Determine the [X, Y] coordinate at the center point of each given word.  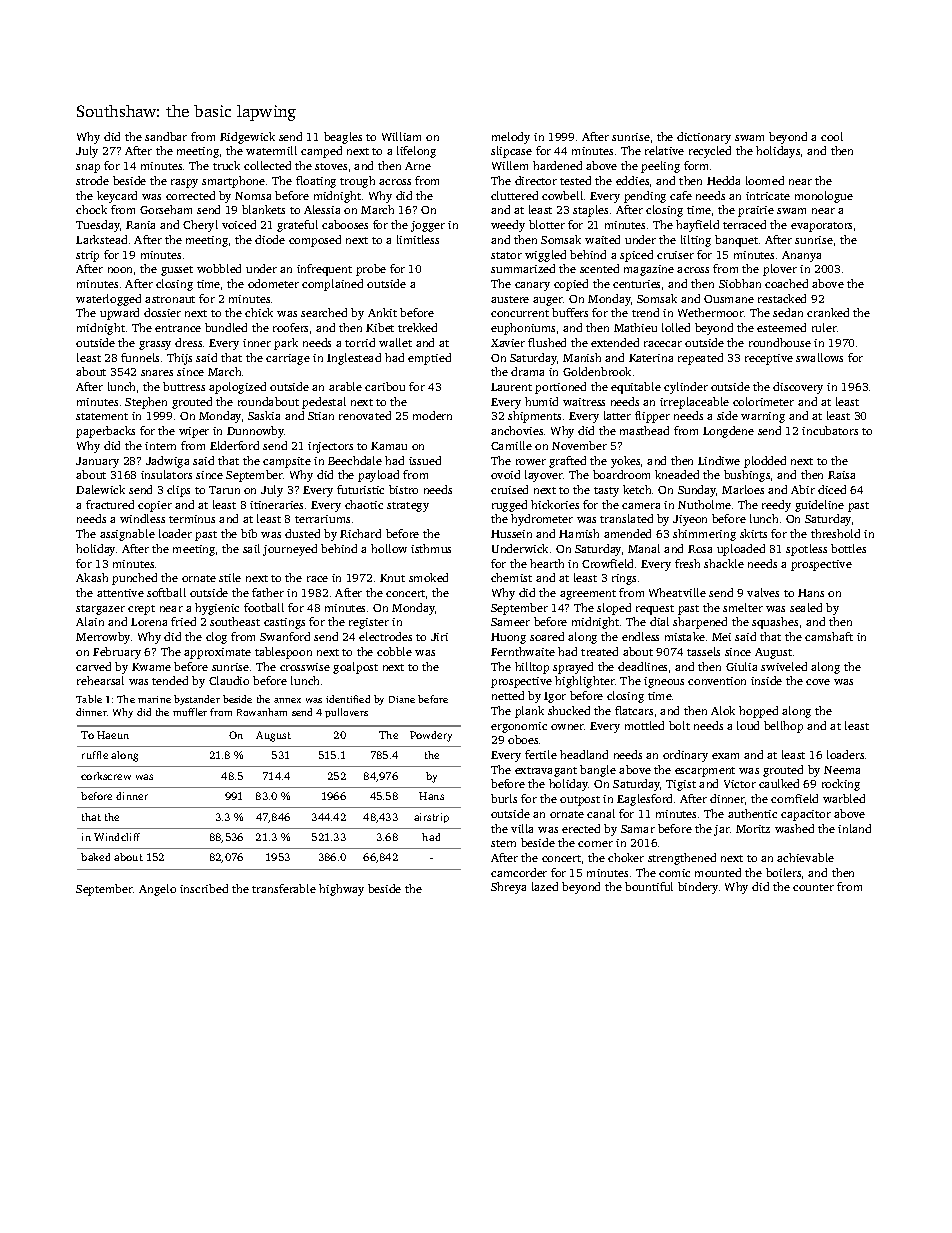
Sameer [510, 622]
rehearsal [100, 680]
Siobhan [740, 283]
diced [832, 489]
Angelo [157, 890]
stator [506, 255]
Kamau [389, 446]
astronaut [170, 299]
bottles [848, 548]
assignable [127, 535]
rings [624, 579]
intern [160, 446]
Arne [418, 166]
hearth [547, 563]
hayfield [697, 226]
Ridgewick [247, 138]
